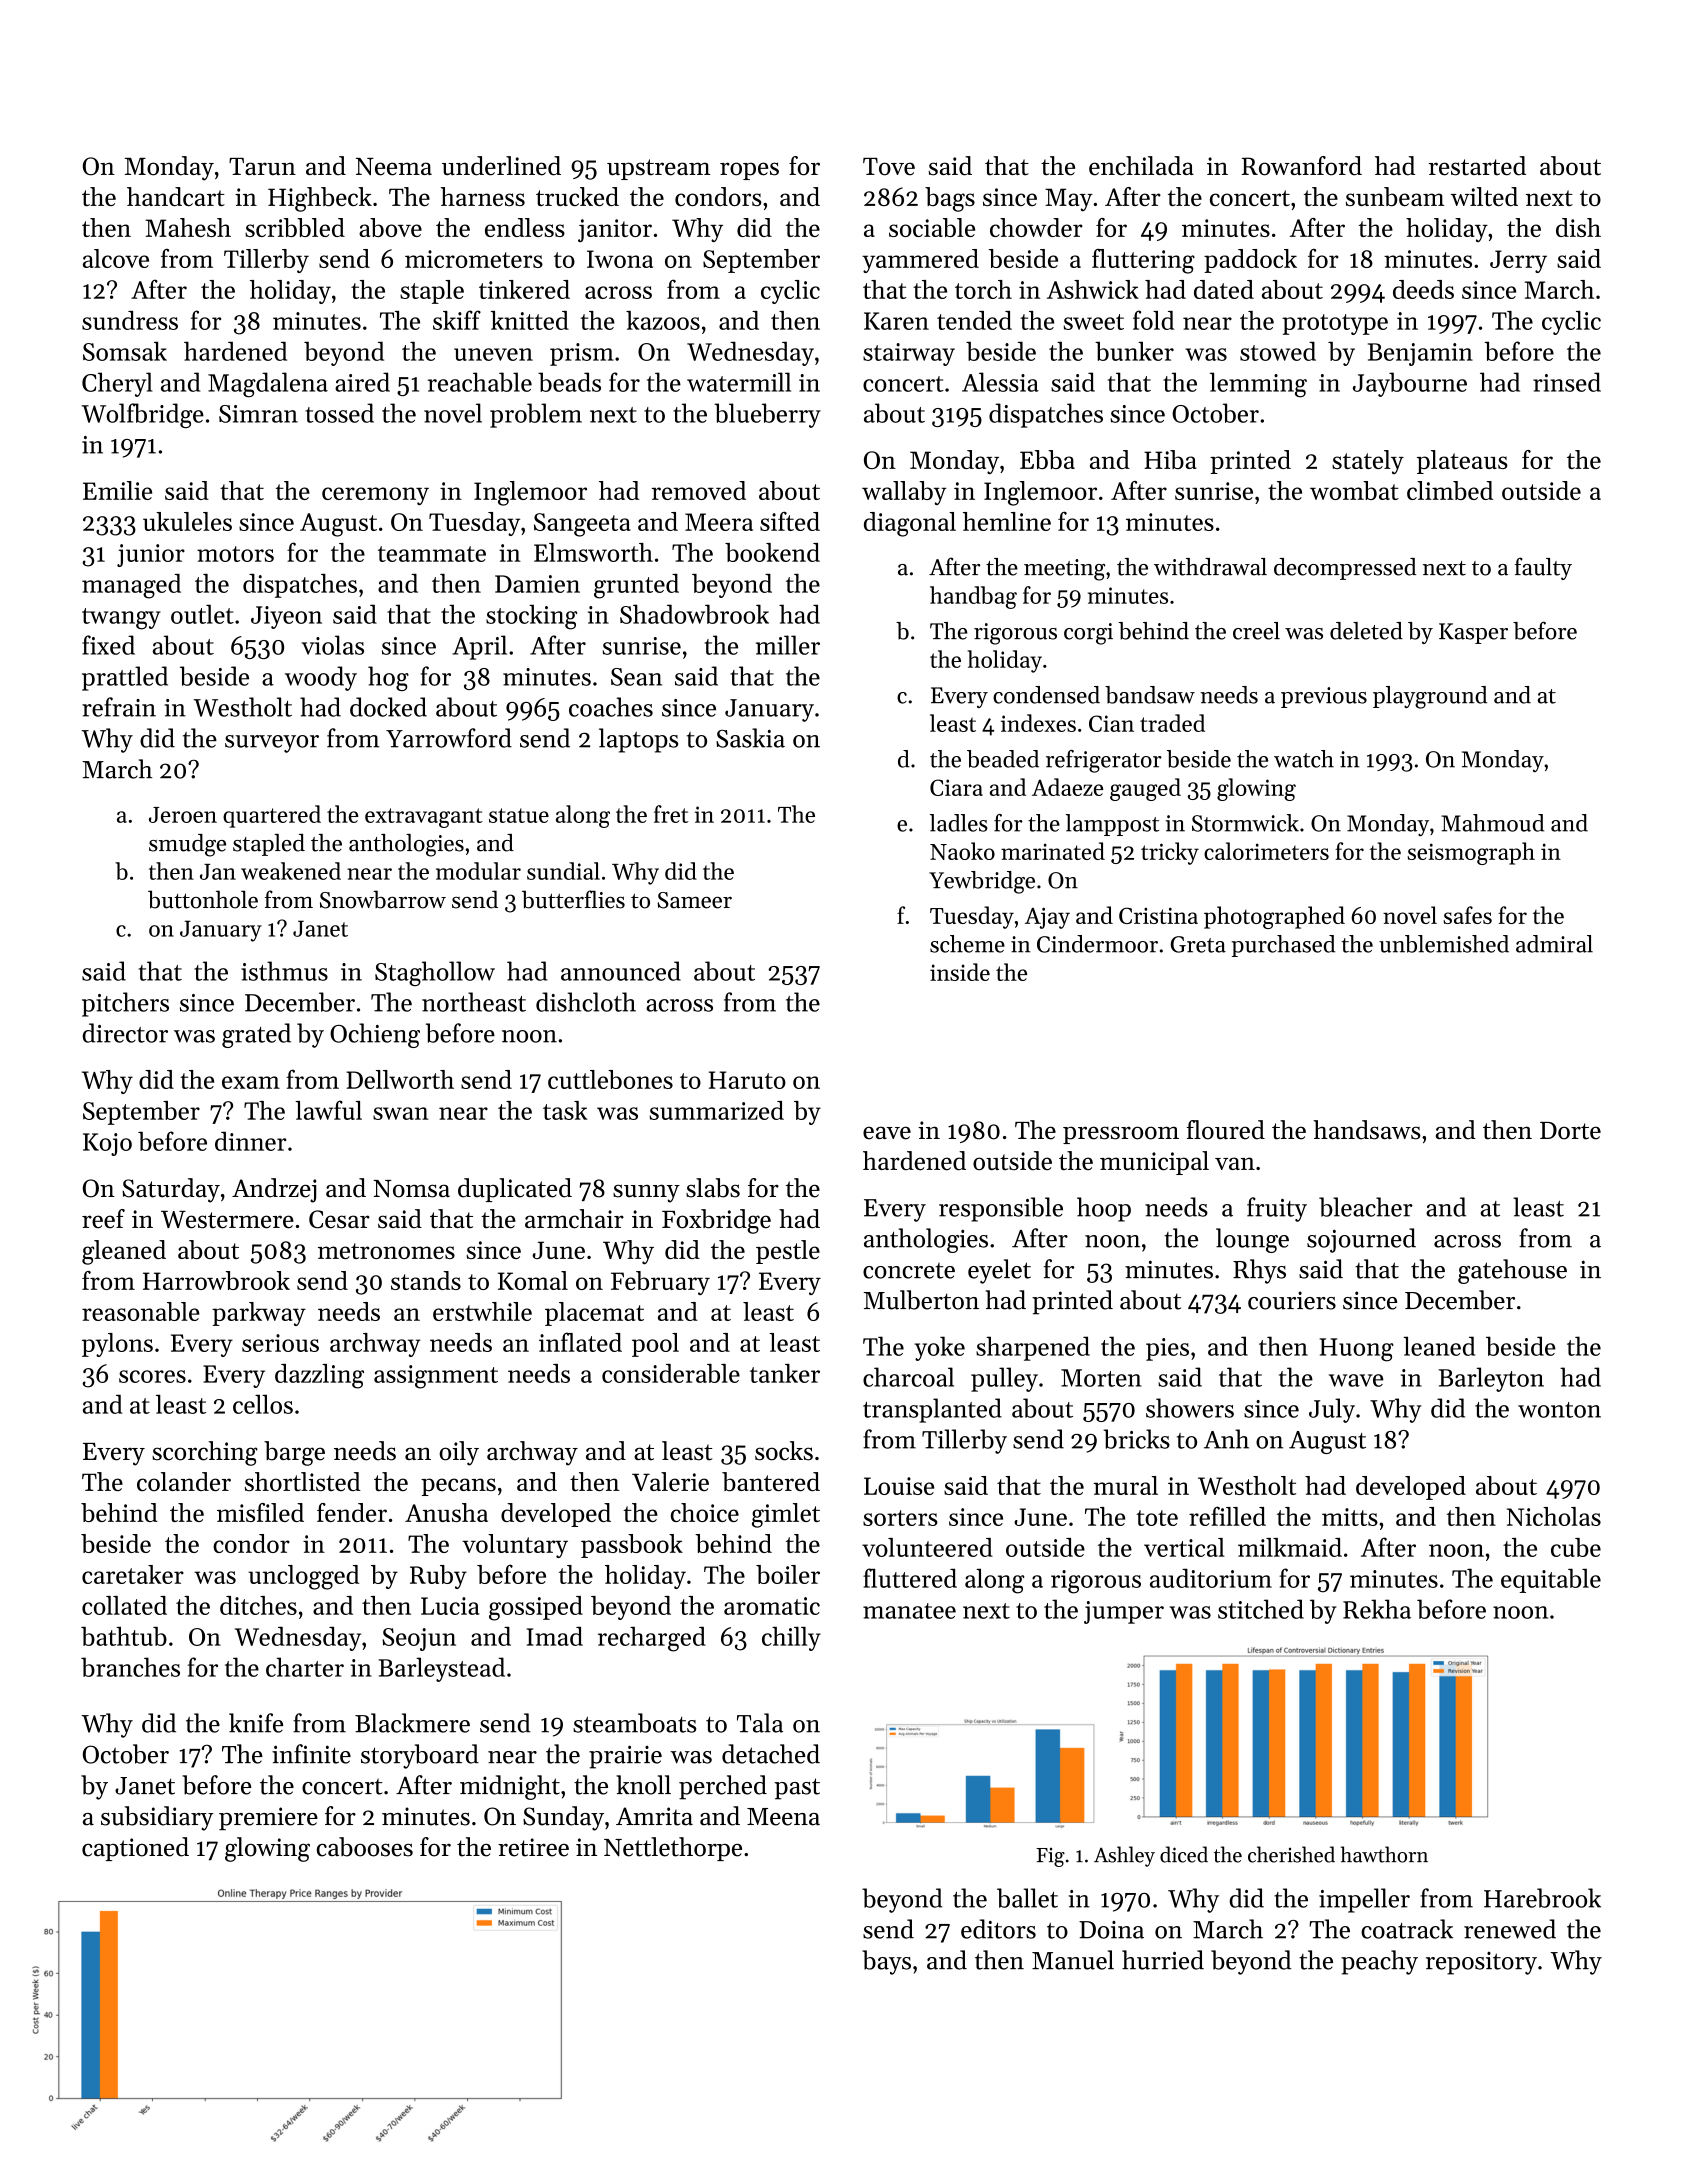  What do you see at coordinates (284, 971) in the screenshot?
I see `isthmus` at bounding box center [284, 971].
